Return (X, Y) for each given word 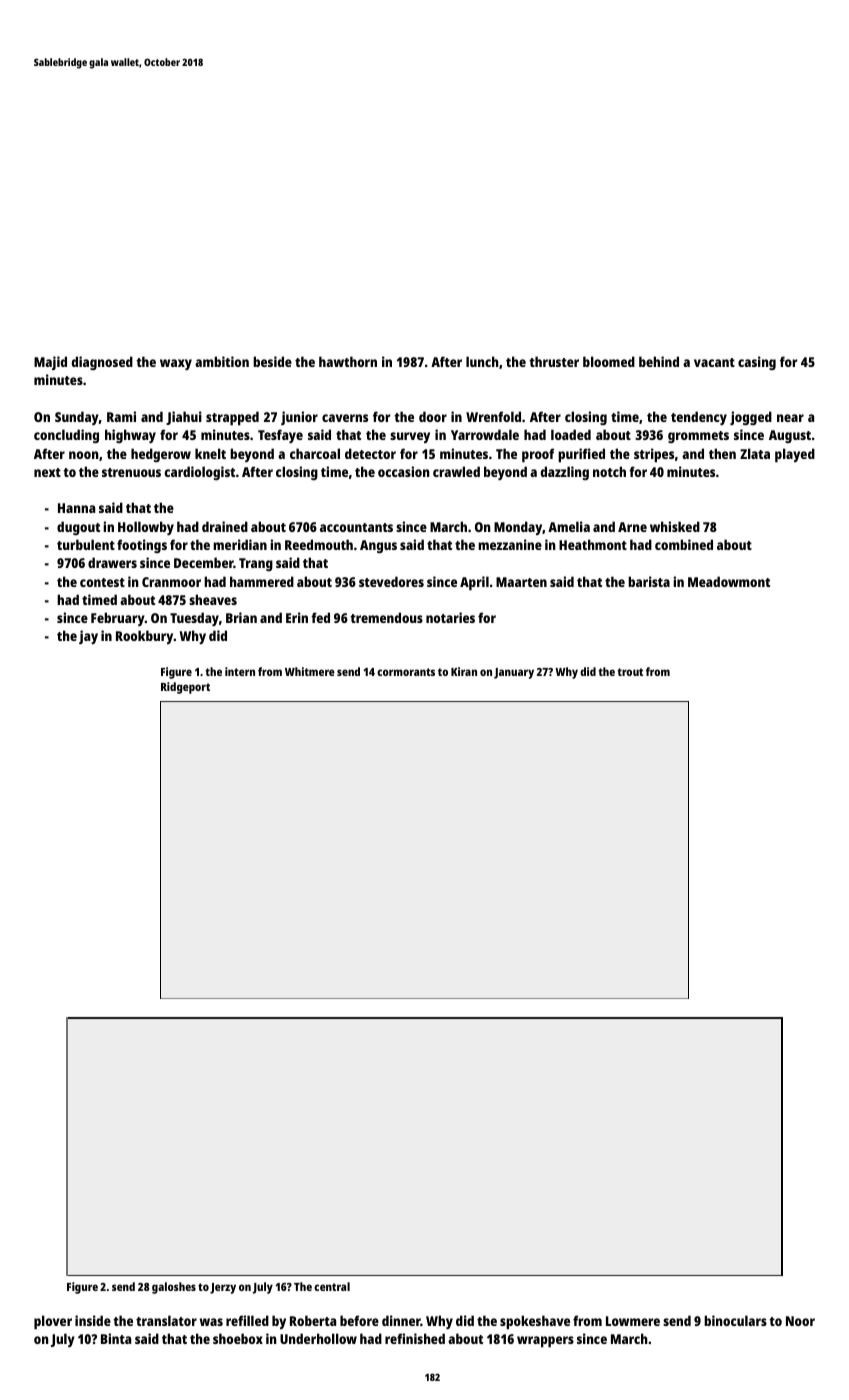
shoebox (238, 1338)
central (332, 1286)
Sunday (77, 418)
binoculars (735, 1320)
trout (630, 672)
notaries (450, 617)
